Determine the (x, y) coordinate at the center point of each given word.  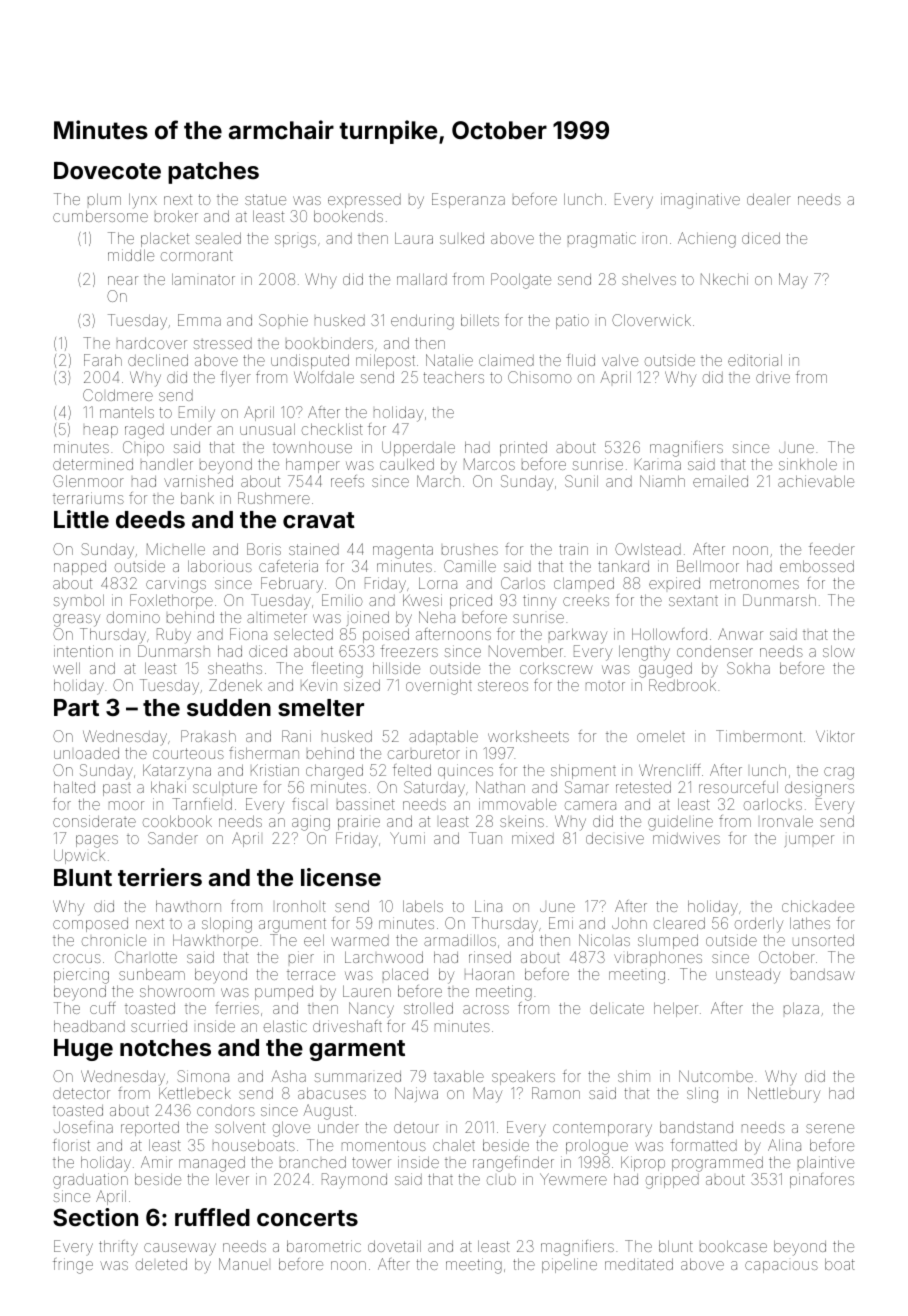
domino (133, 617)
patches (213, 173)
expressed (364, 201)
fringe (73, 1266)
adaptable (443, 737)
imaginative (700, 201)
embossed (817, 566)
